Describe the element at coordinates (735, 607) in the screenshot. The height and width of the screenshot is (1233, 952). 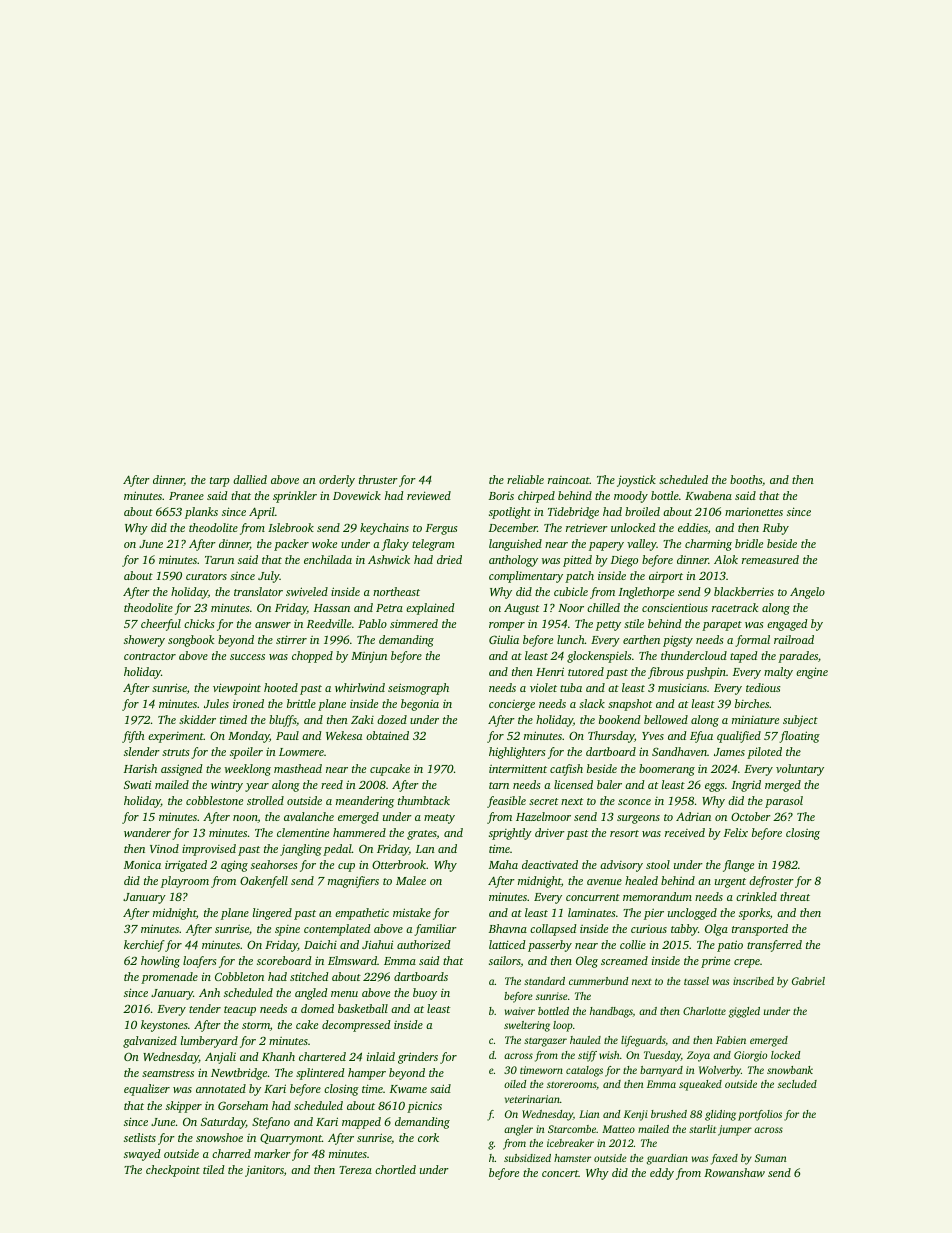
I see `racetrack` at that location.
